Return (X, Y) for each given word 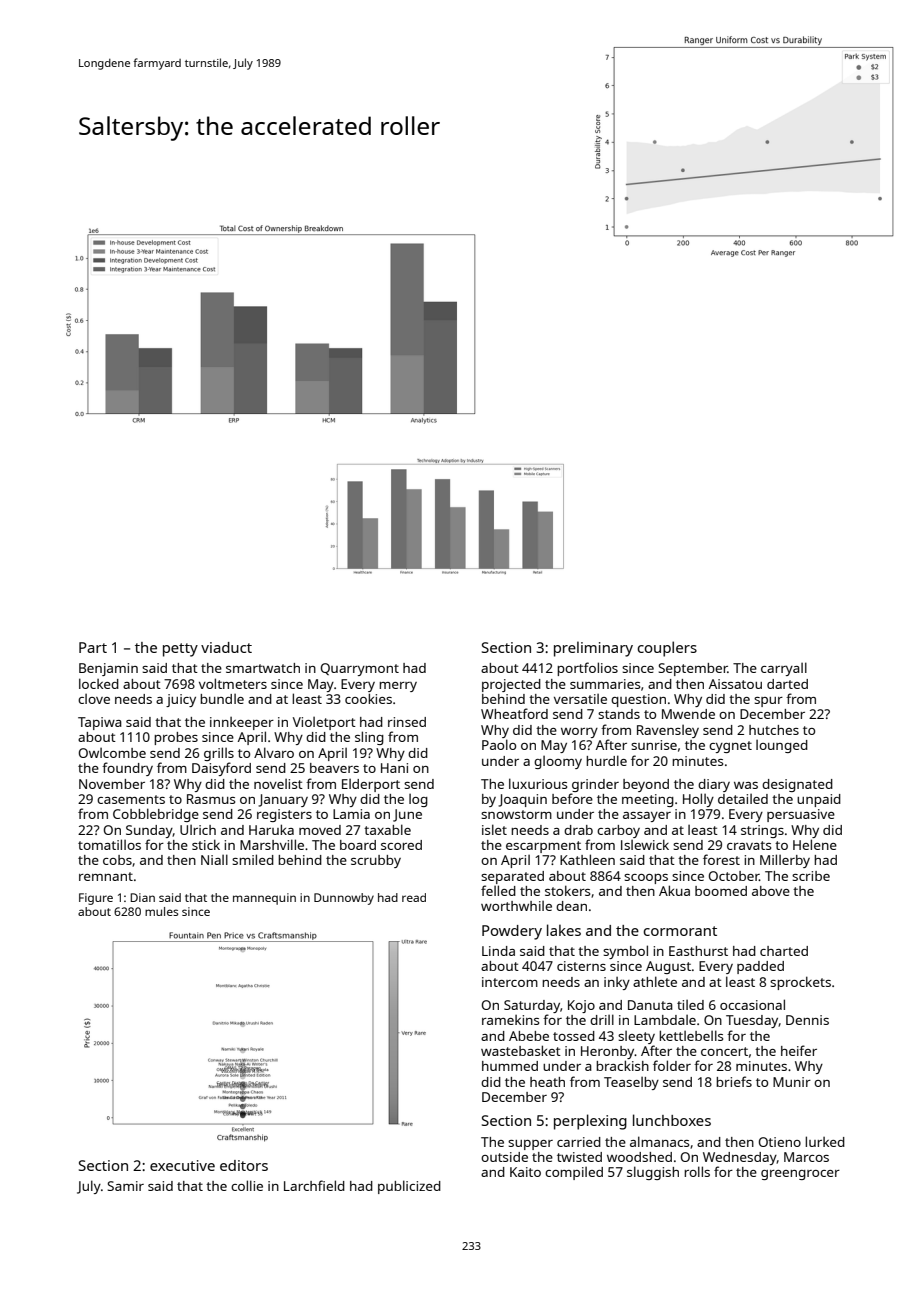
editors (244, 1165)
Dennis (807, 1020)
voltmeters (233, 683)
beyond (646, 785)
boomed (721, 891)
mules (161, 911)
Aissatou (735, 684)
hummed (510, 1066)
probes (176, 738)
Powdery (512, 932)
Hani (394, 768)
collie (247, 1185)
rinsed (407, 722)
